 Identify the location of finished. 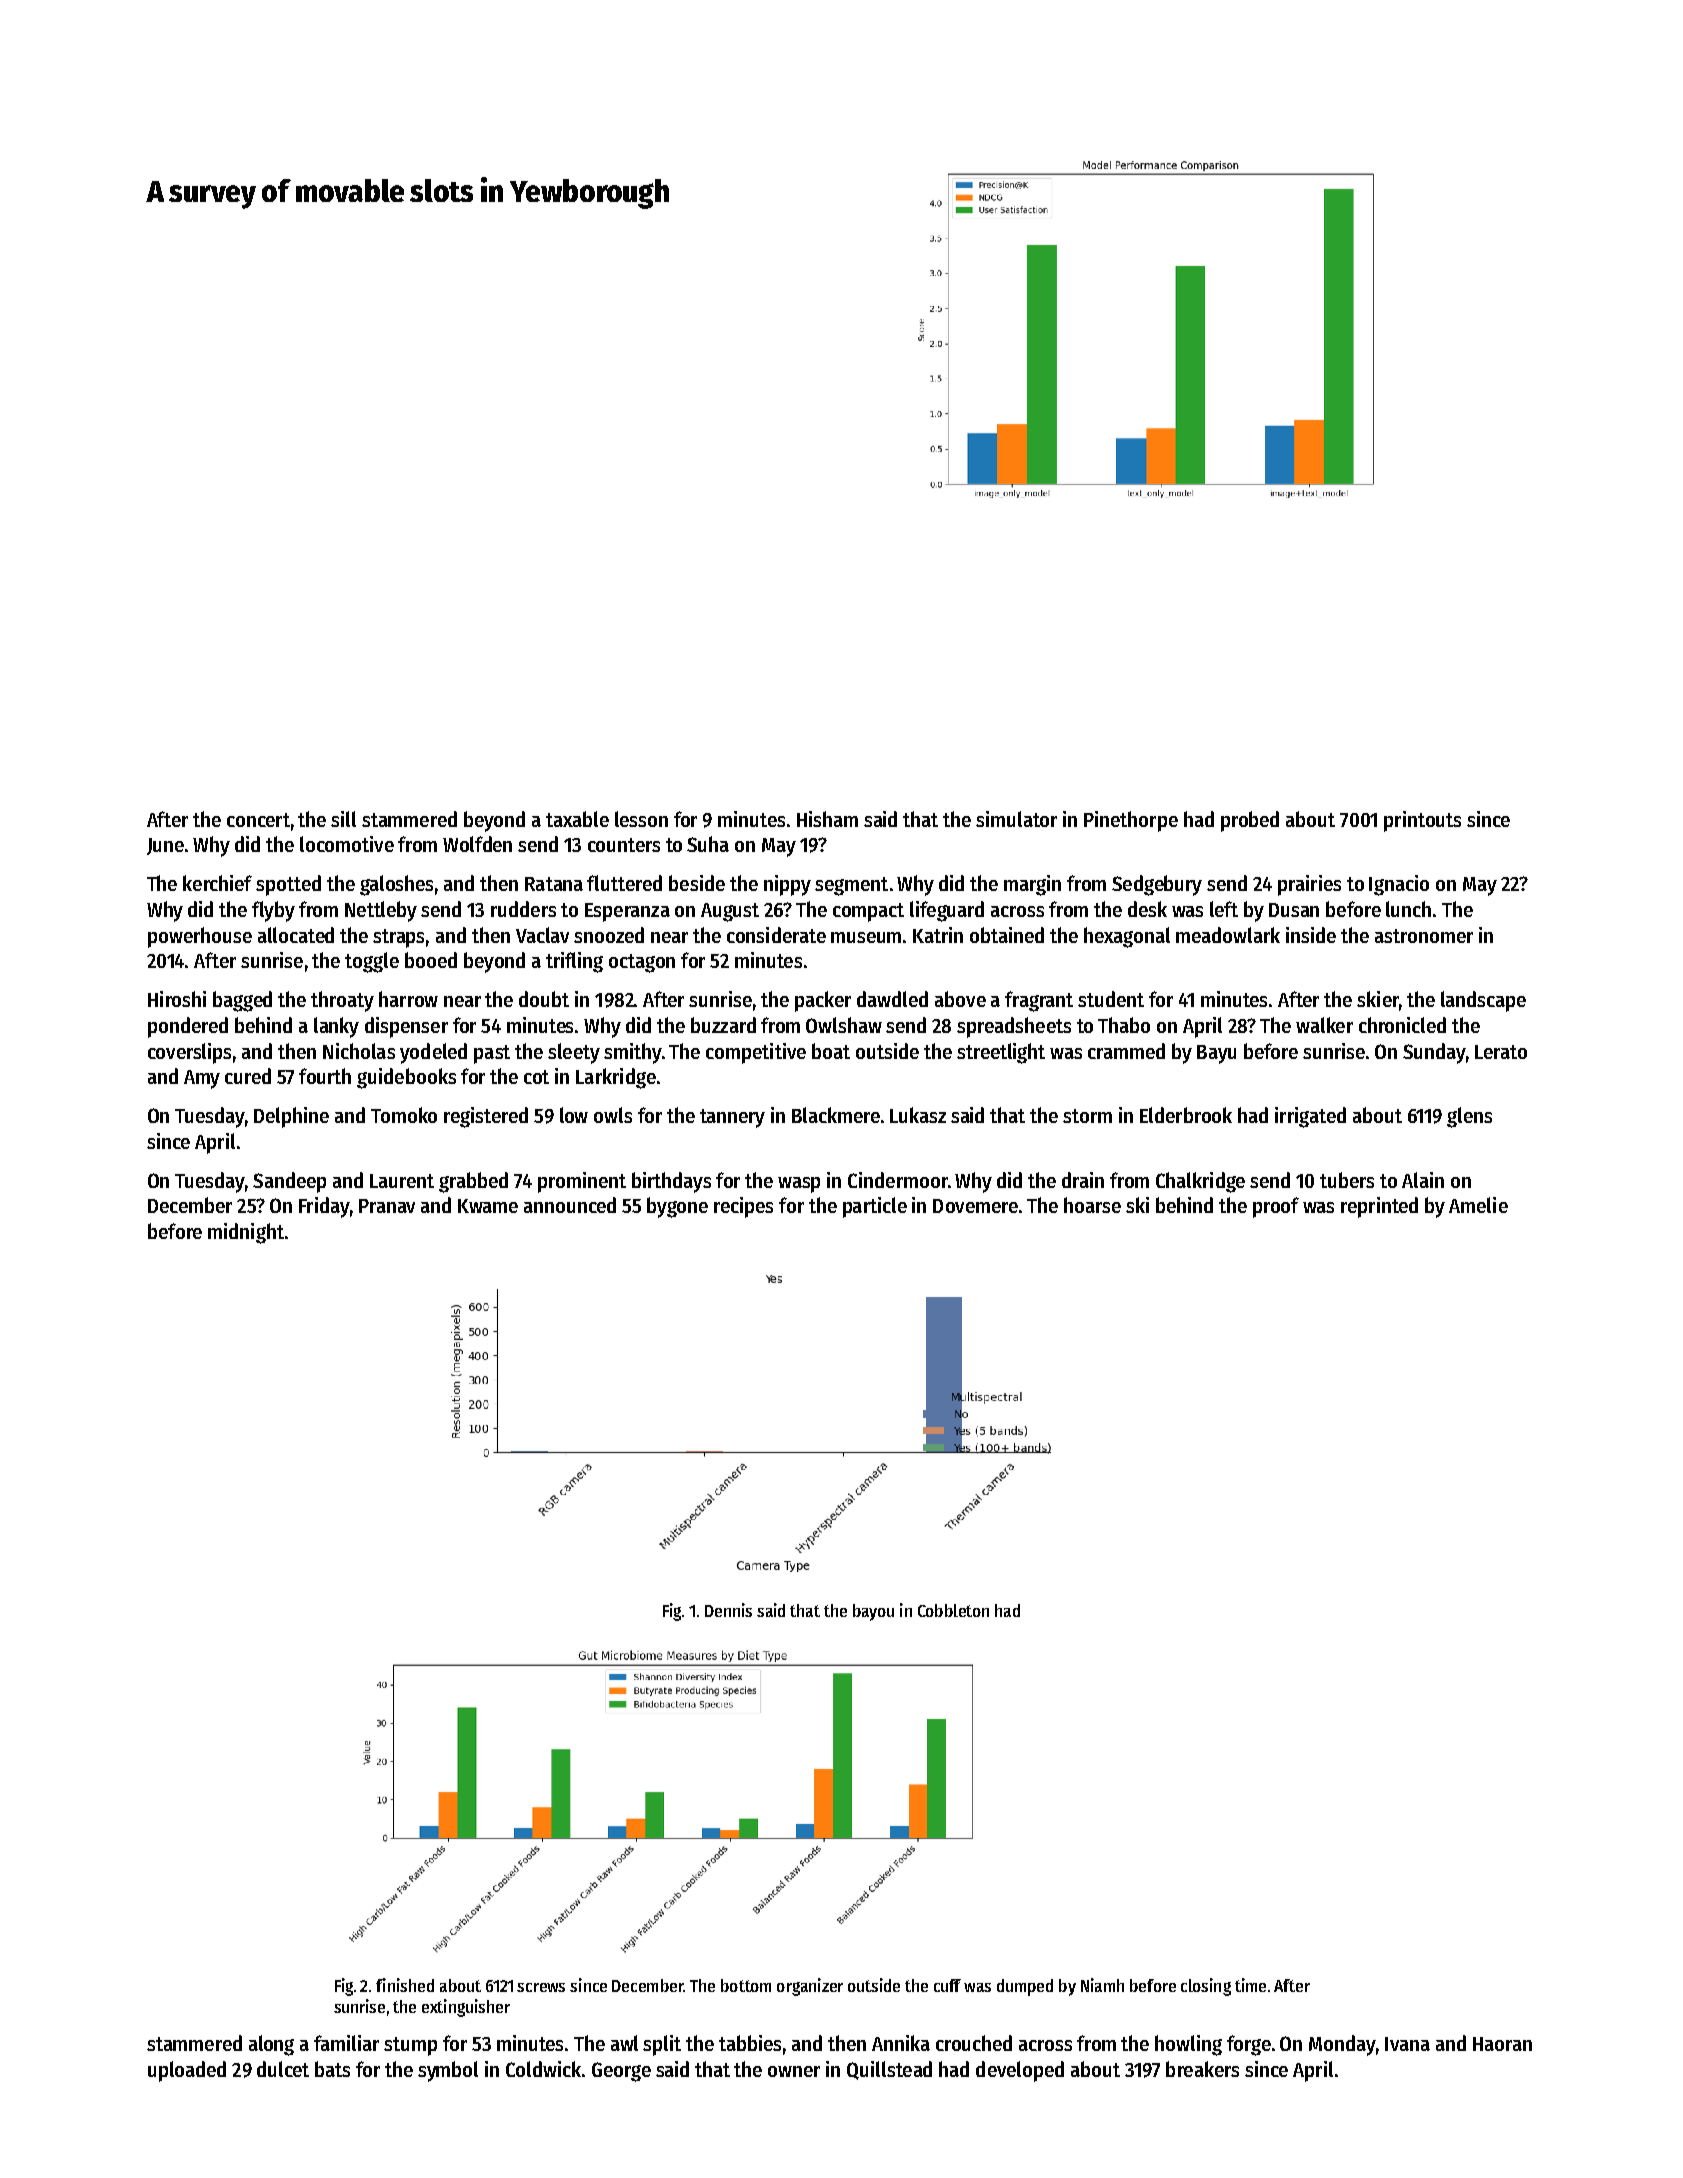
(405, 1985).
